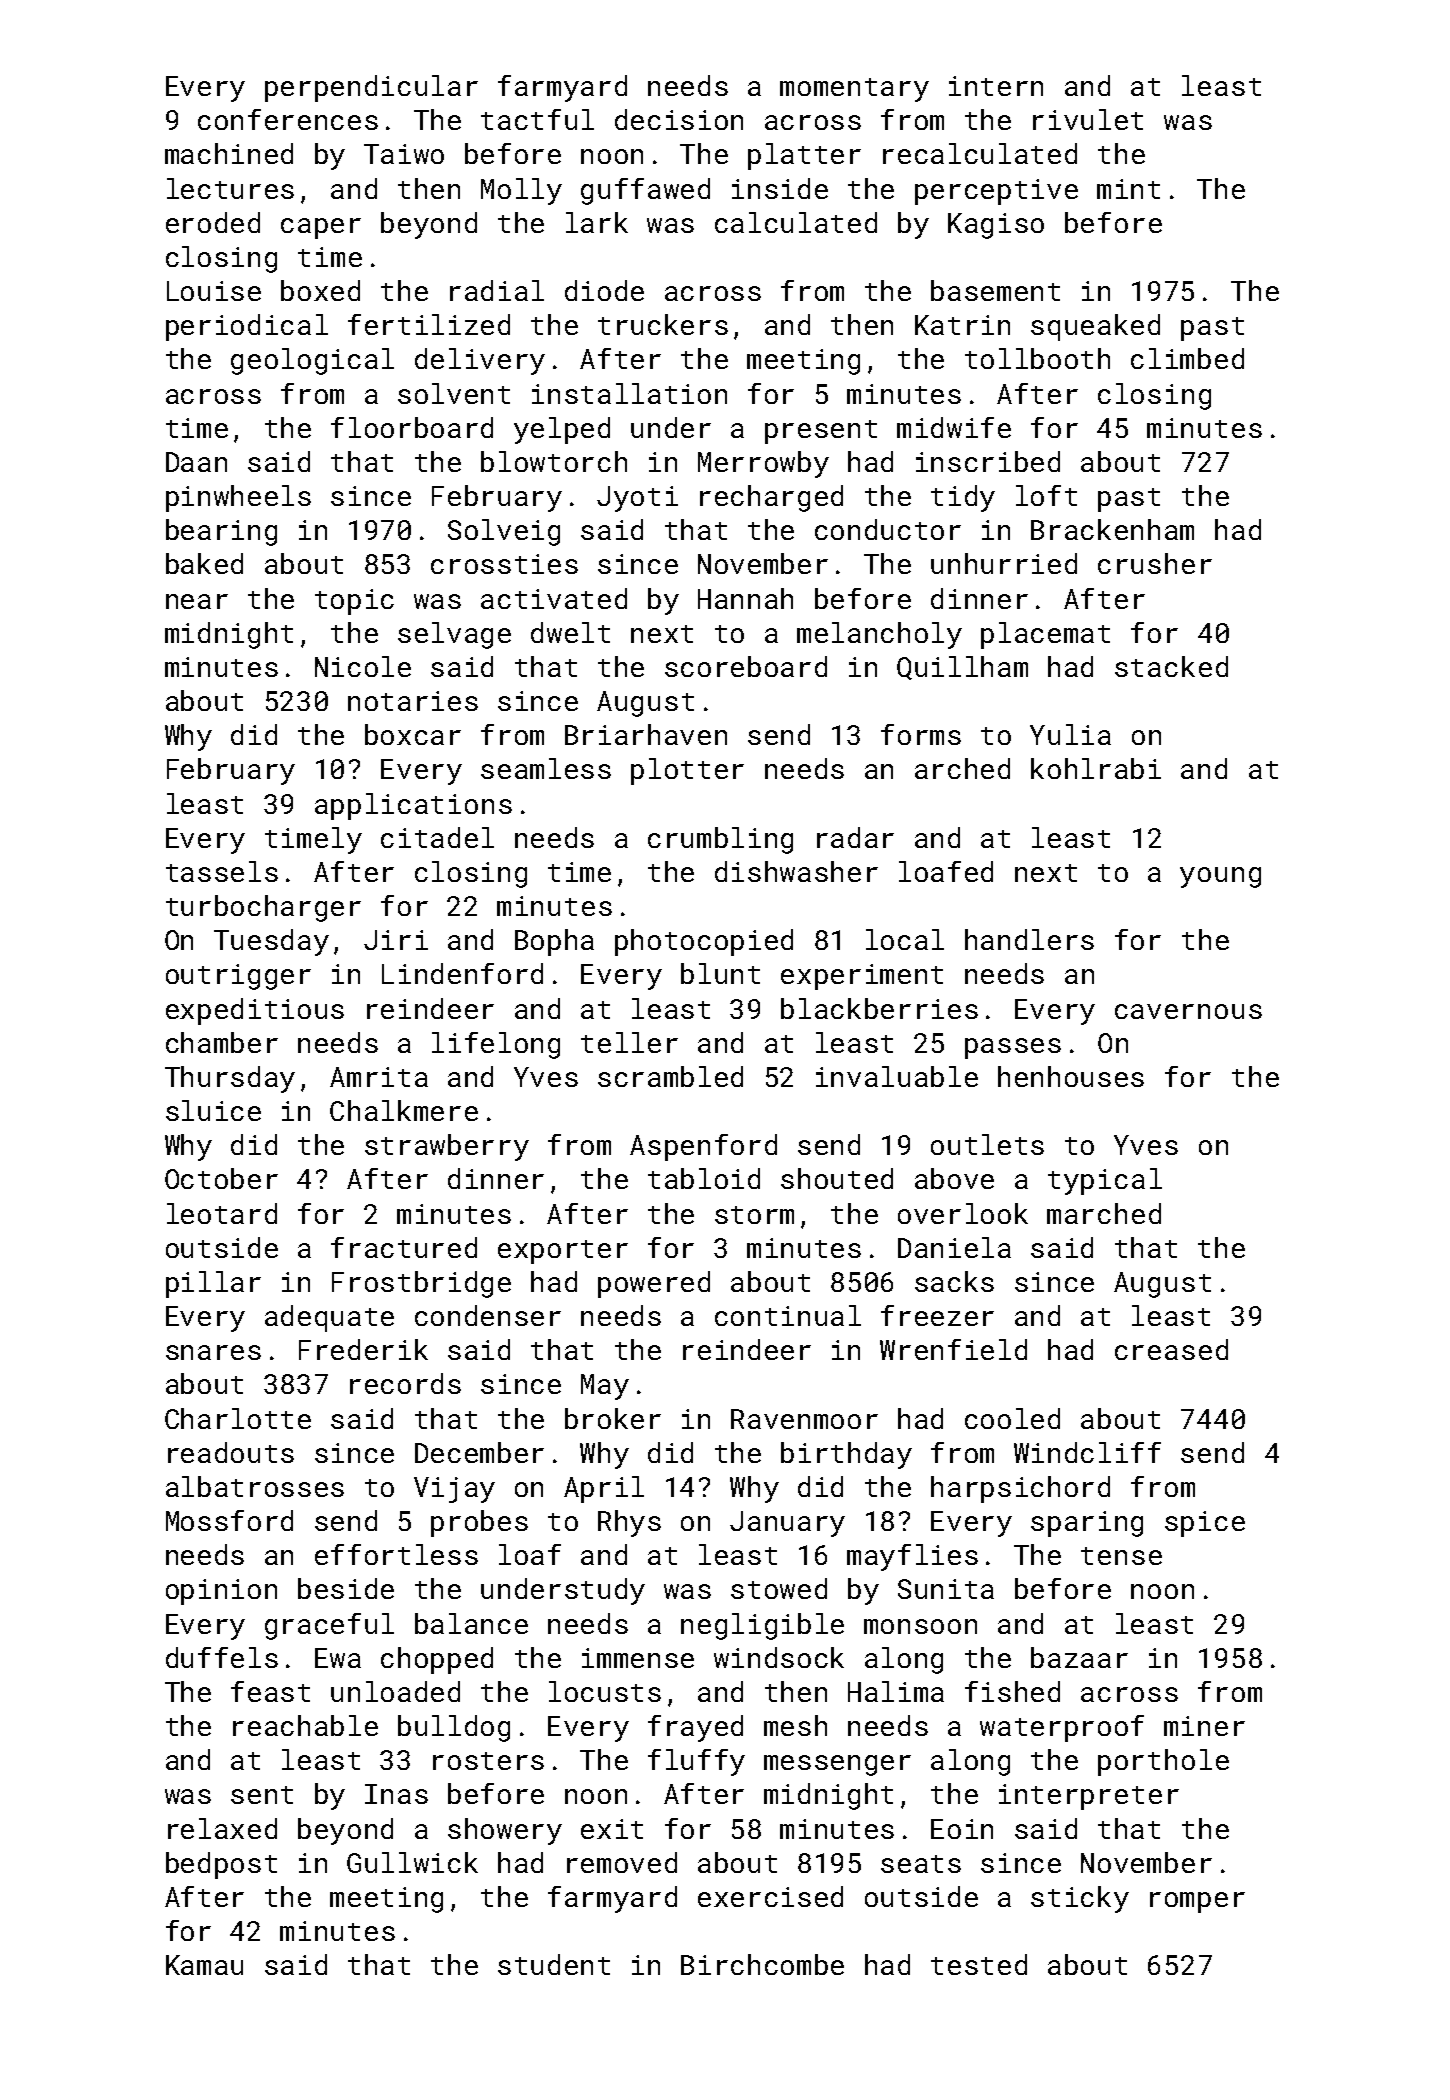 This document has height=2100, width=1450. I want to click on shouted, so click(837, 1178).
